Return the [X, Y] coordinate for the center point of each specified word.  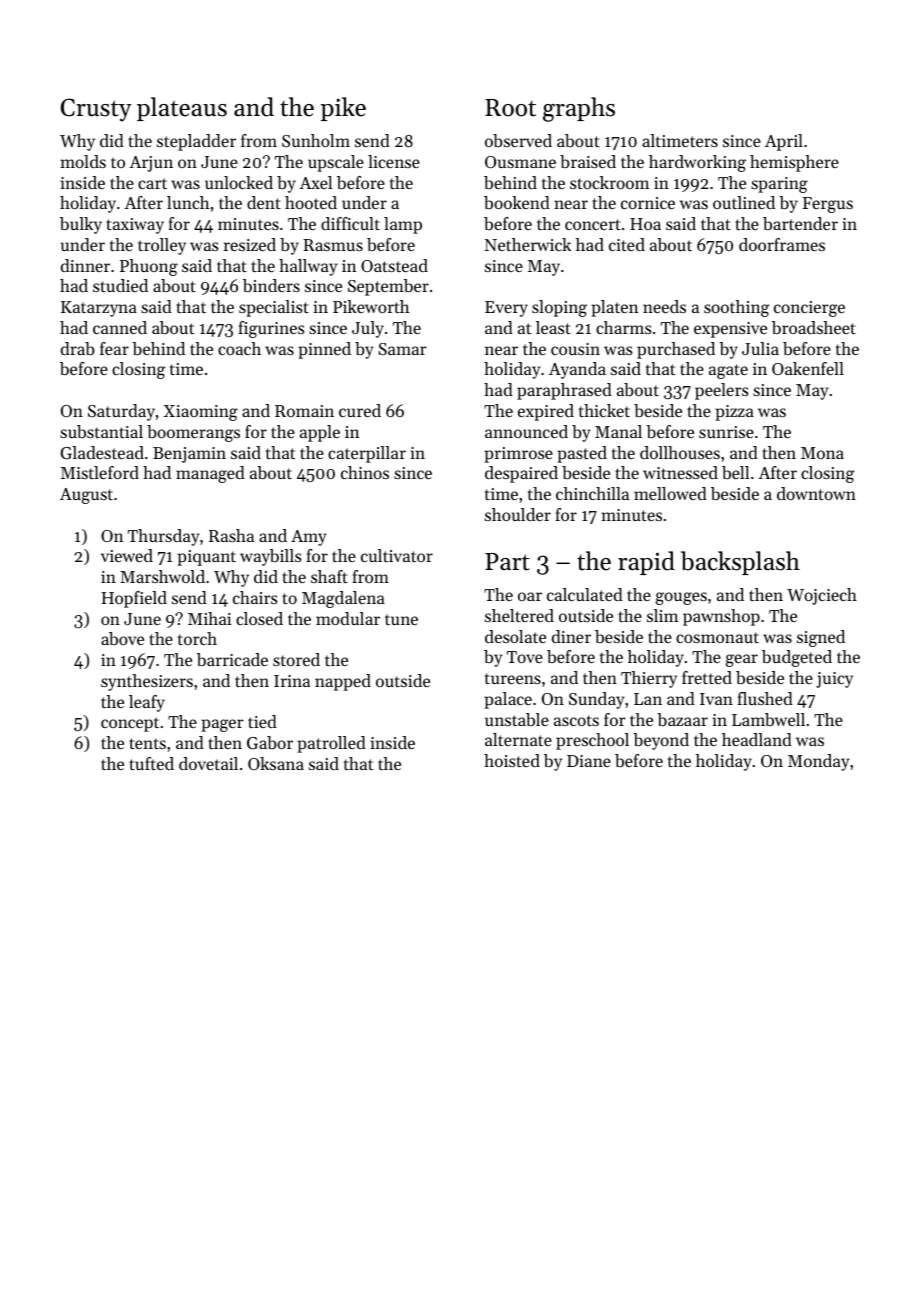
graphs [579, 109]
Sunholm [316, 140]
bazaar [682, 719]
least [553, 327]
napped [343, 682]
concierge [809, 309]
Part [507, 562]
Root [510, 108]
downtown [816, 493]
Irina [292, 681]
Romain [304, 411]
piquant [206, 558]
